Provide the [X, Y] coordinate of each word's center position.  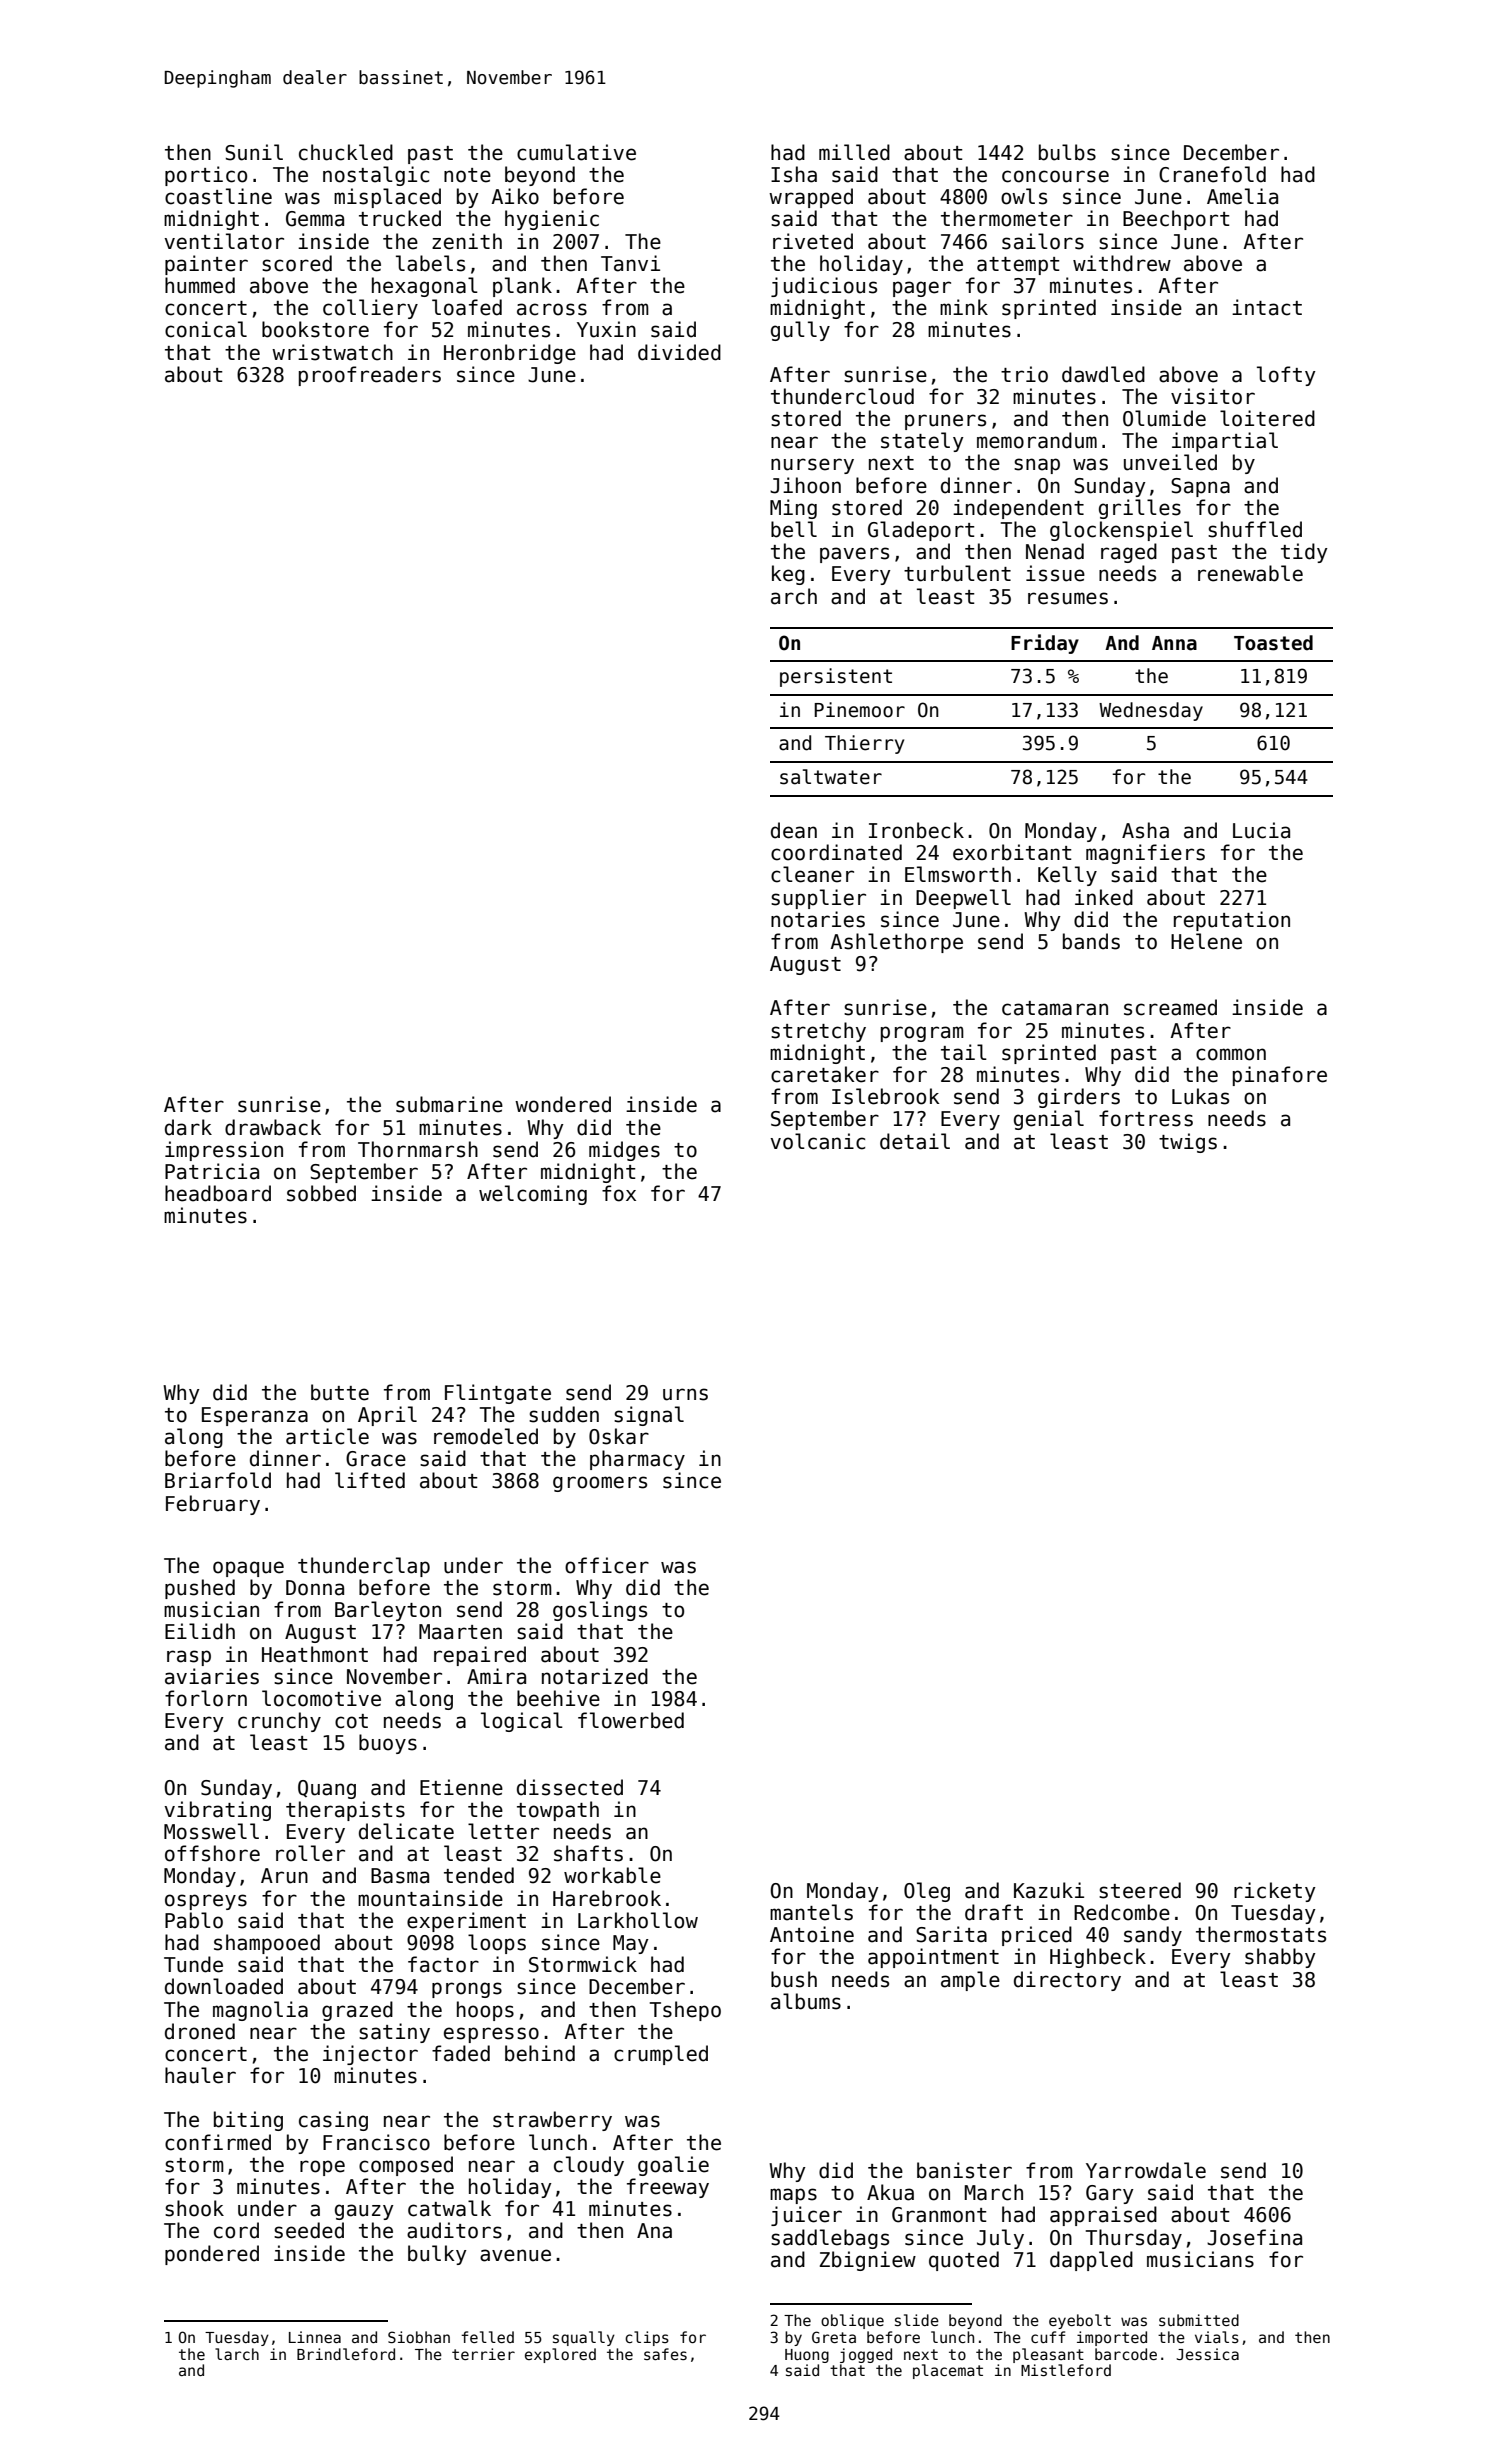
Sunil [254, 152]
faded [461, 2053]
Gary [1110, 2194]
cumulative [576, 152]
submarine [449, 1104]
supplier [818, 899]
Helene [1206, 941]
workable [612, 1875]
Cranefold [1212, 174]
